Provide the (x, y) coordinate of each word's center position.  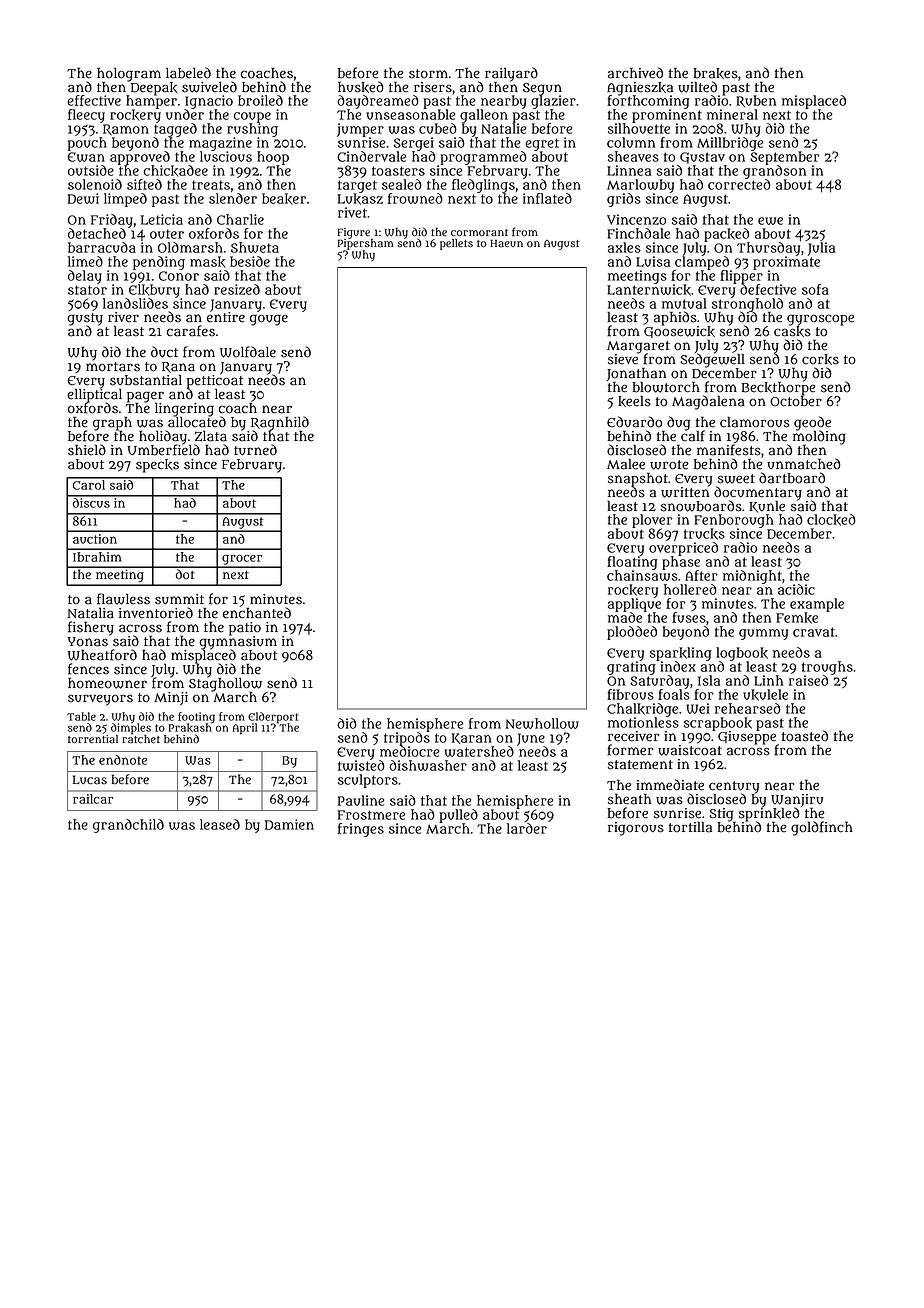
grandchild (128, 826)
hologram (129, 74)
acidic (796, 589)
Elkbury (154, 291)
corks (820, 359)
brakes (715, 73)
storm (428, 74)
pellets (456, 244)
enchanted (257, 613)
